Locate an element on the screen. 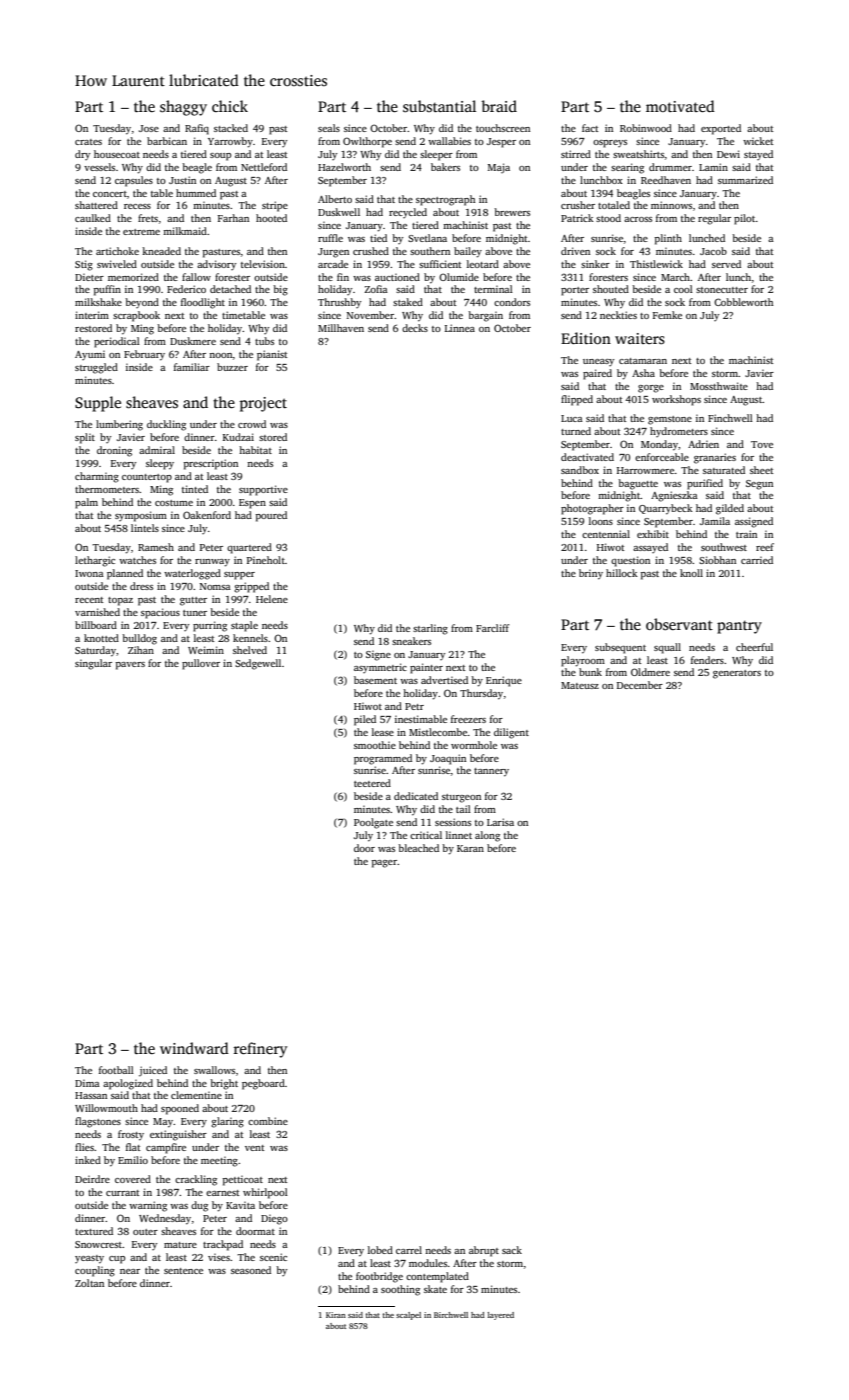 This screenshot has height=1400, width=849. textured is located at coordinates (94, 1231).
